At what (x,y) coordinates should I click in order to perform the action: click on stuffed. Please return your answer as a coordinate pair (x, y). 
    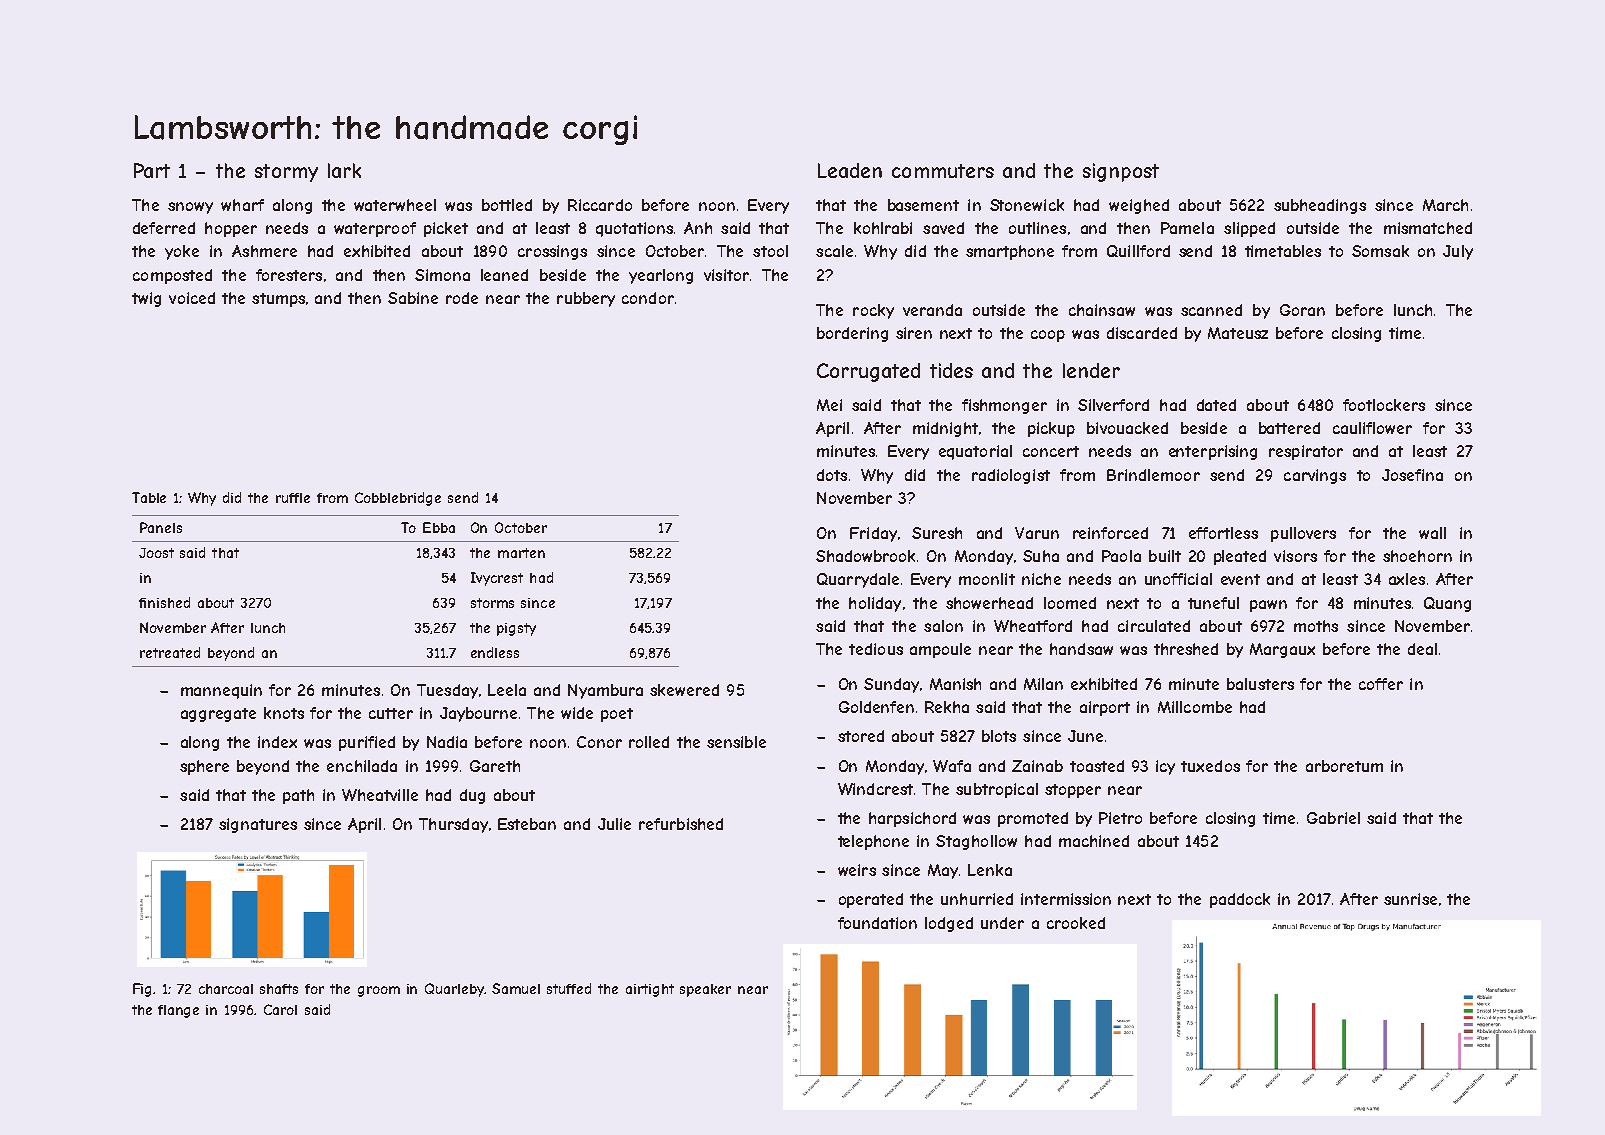
    Looking at the image, I should click on (569, 988).
